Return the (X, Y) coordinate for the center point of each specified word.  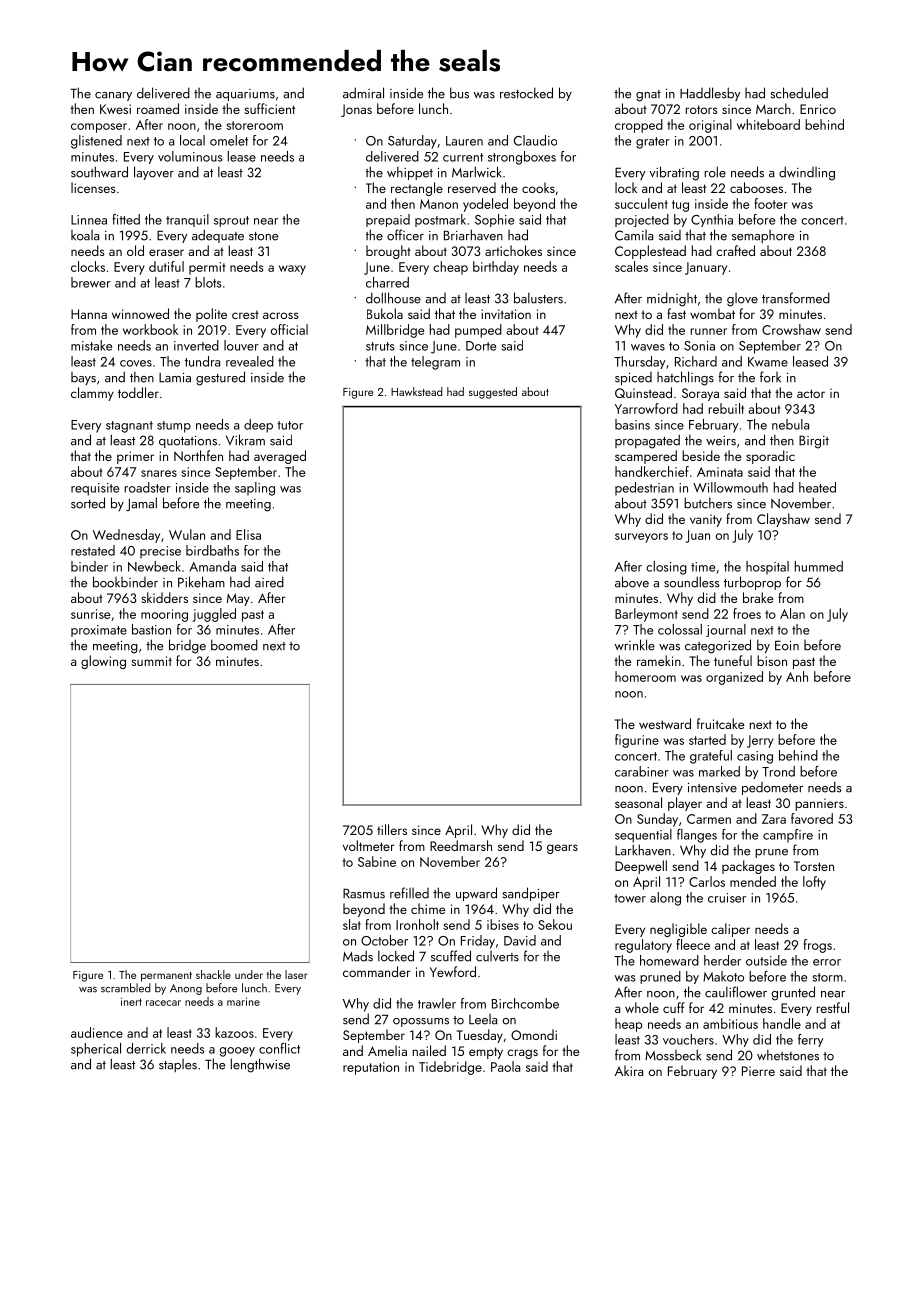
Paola (505, 1066)
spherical (96, 1050)
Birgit (814, 442)
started (707, 739)
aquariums (245, 95)
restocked (526, 93)
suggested (493, 393)
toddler (138, 392)
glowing (103, 662)
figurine (637, 741)
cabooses (756, 187)
